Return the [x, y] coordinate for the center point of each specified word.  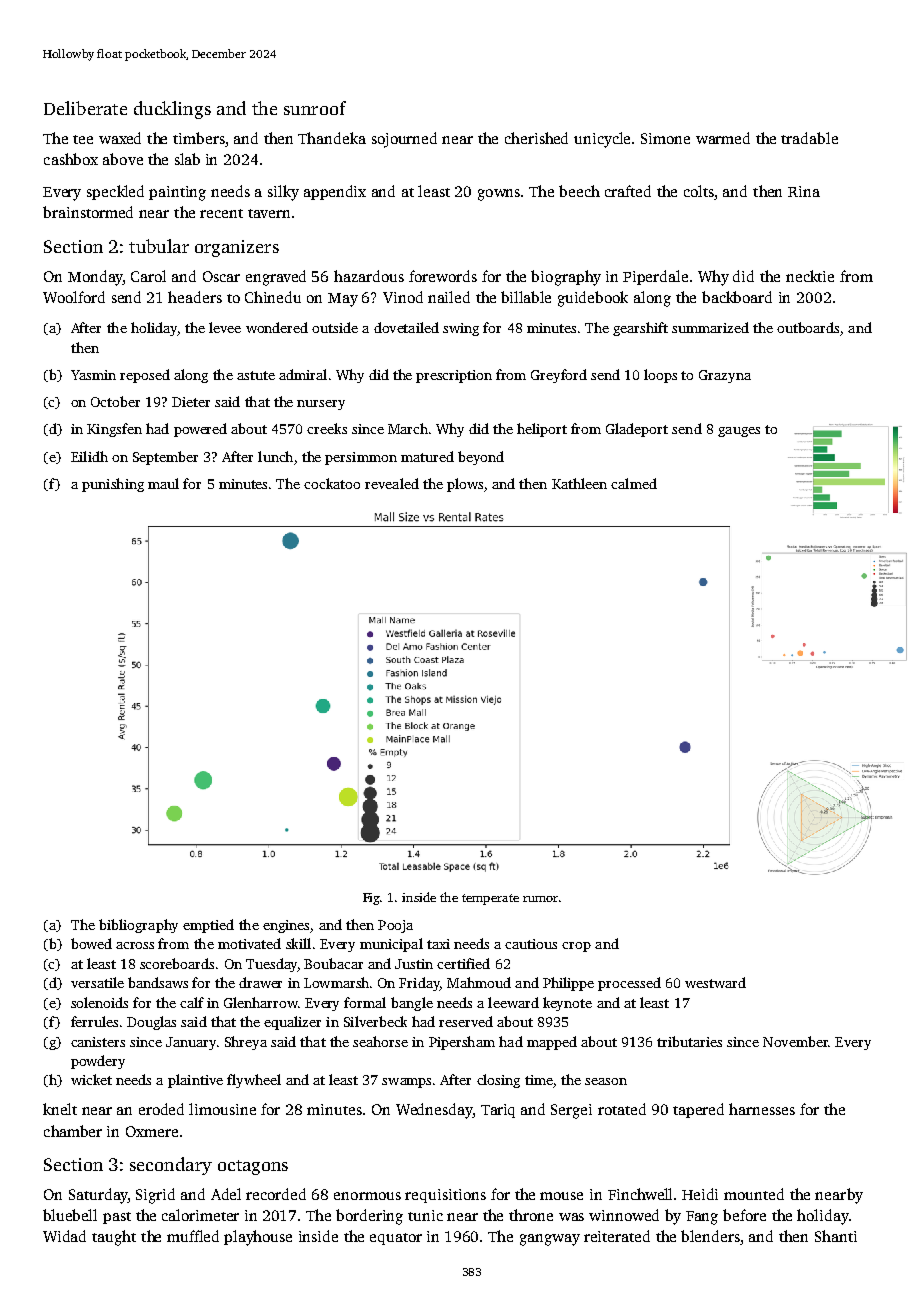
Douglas [151, 1023]
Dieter [191, 402]
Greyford [559, 376]
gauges [739, 432]
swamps [406, 1083]
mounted [754, 1194]
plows [465, 485]
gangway [550, 1240]
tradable [809, 138]
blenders [710, 1236]
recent [221, 213]
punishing [113, 485]
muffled [193, 1236]
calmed [634, 483]
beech [579, 191]
